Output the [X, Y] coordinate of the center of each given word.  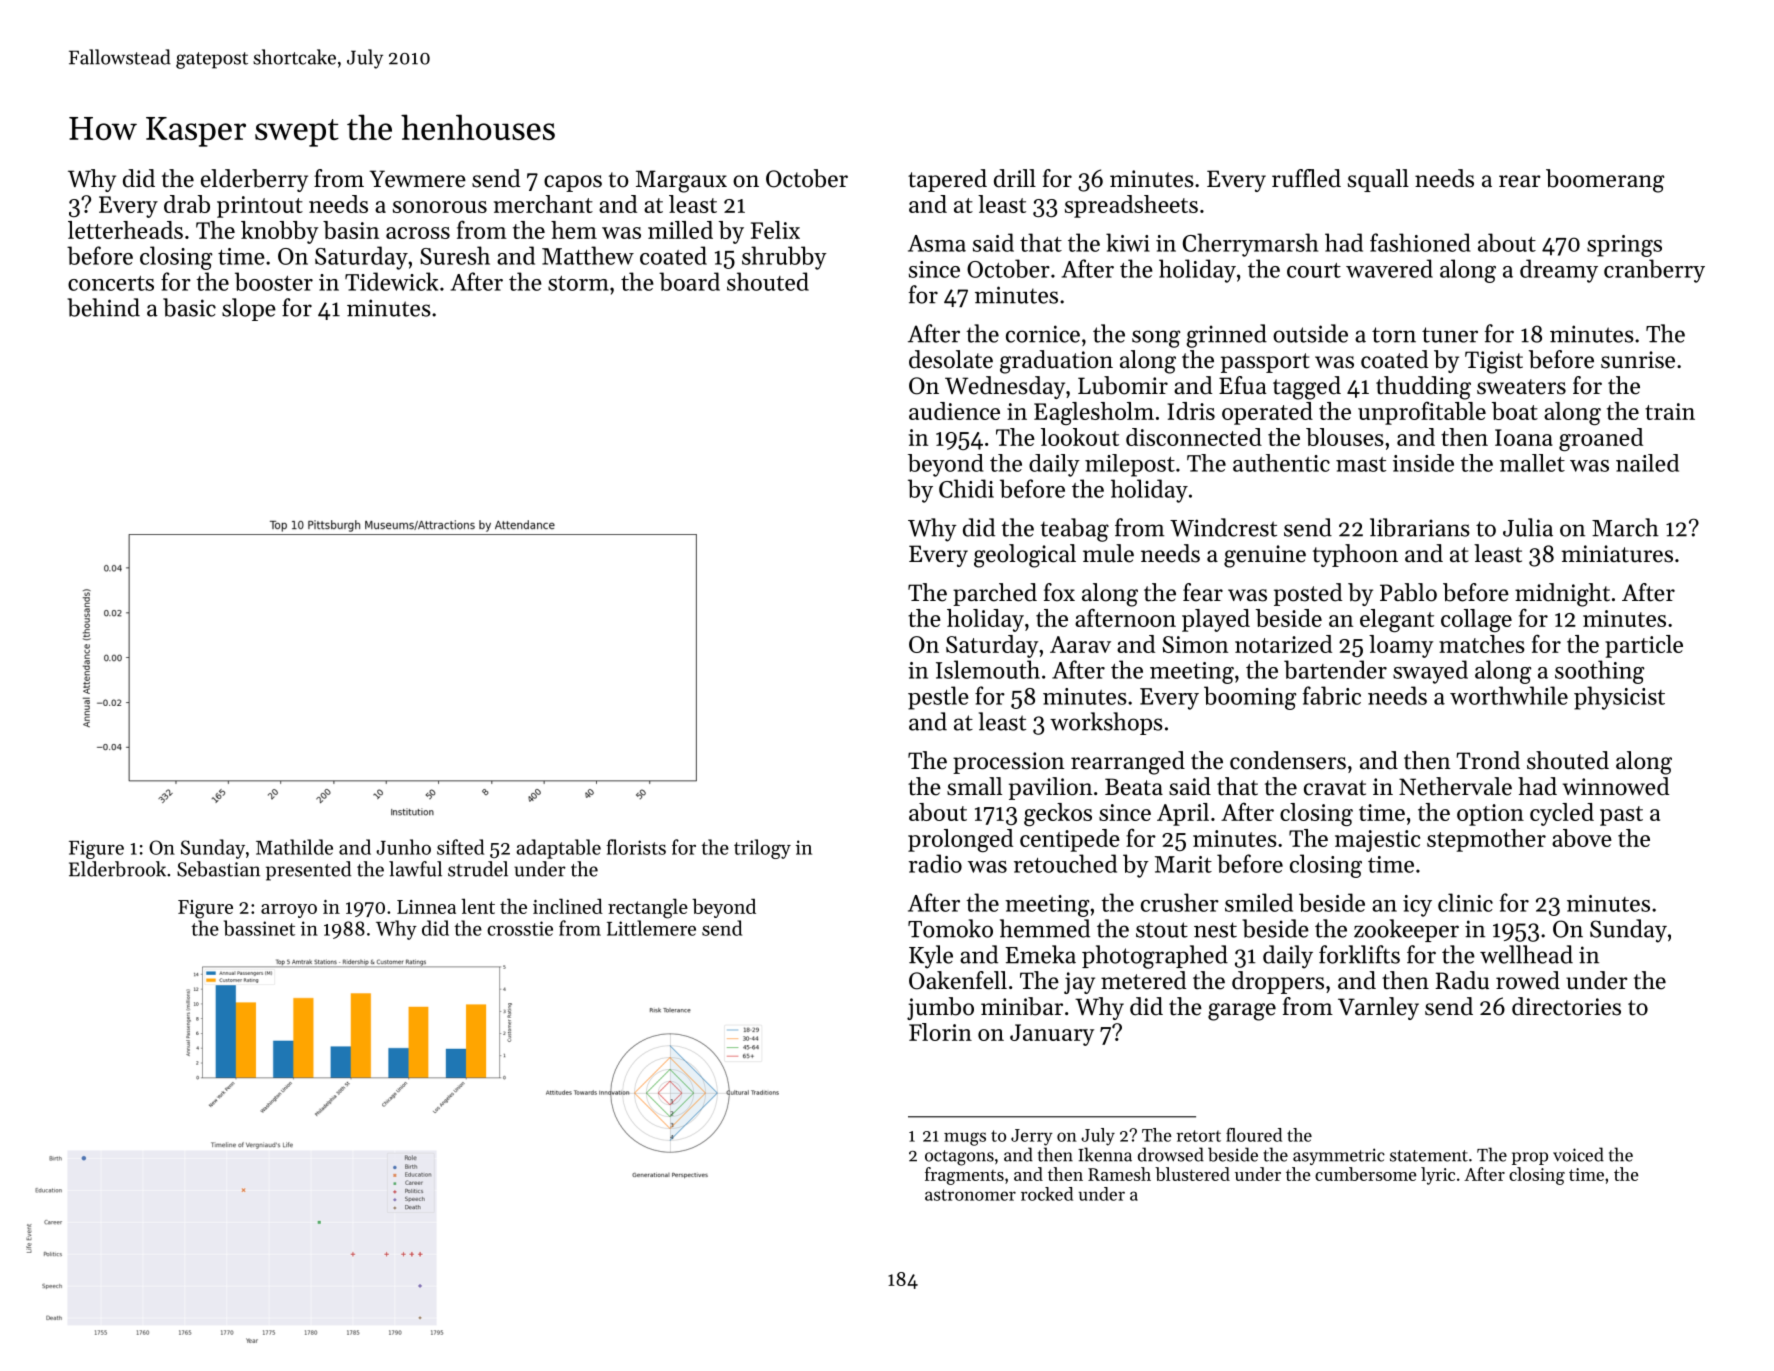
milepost [1130, 465]
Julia [1528, 527]
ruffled [1306, 178]
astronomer [970, 1195]
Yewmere [417, 179]
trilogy [762, 849]
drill [1015, 178]
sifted [460, 847]
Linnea [426, 907]
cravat [1335, 788]
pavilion [1051, 788]
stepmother [1486, 840]
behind [103, 307]
